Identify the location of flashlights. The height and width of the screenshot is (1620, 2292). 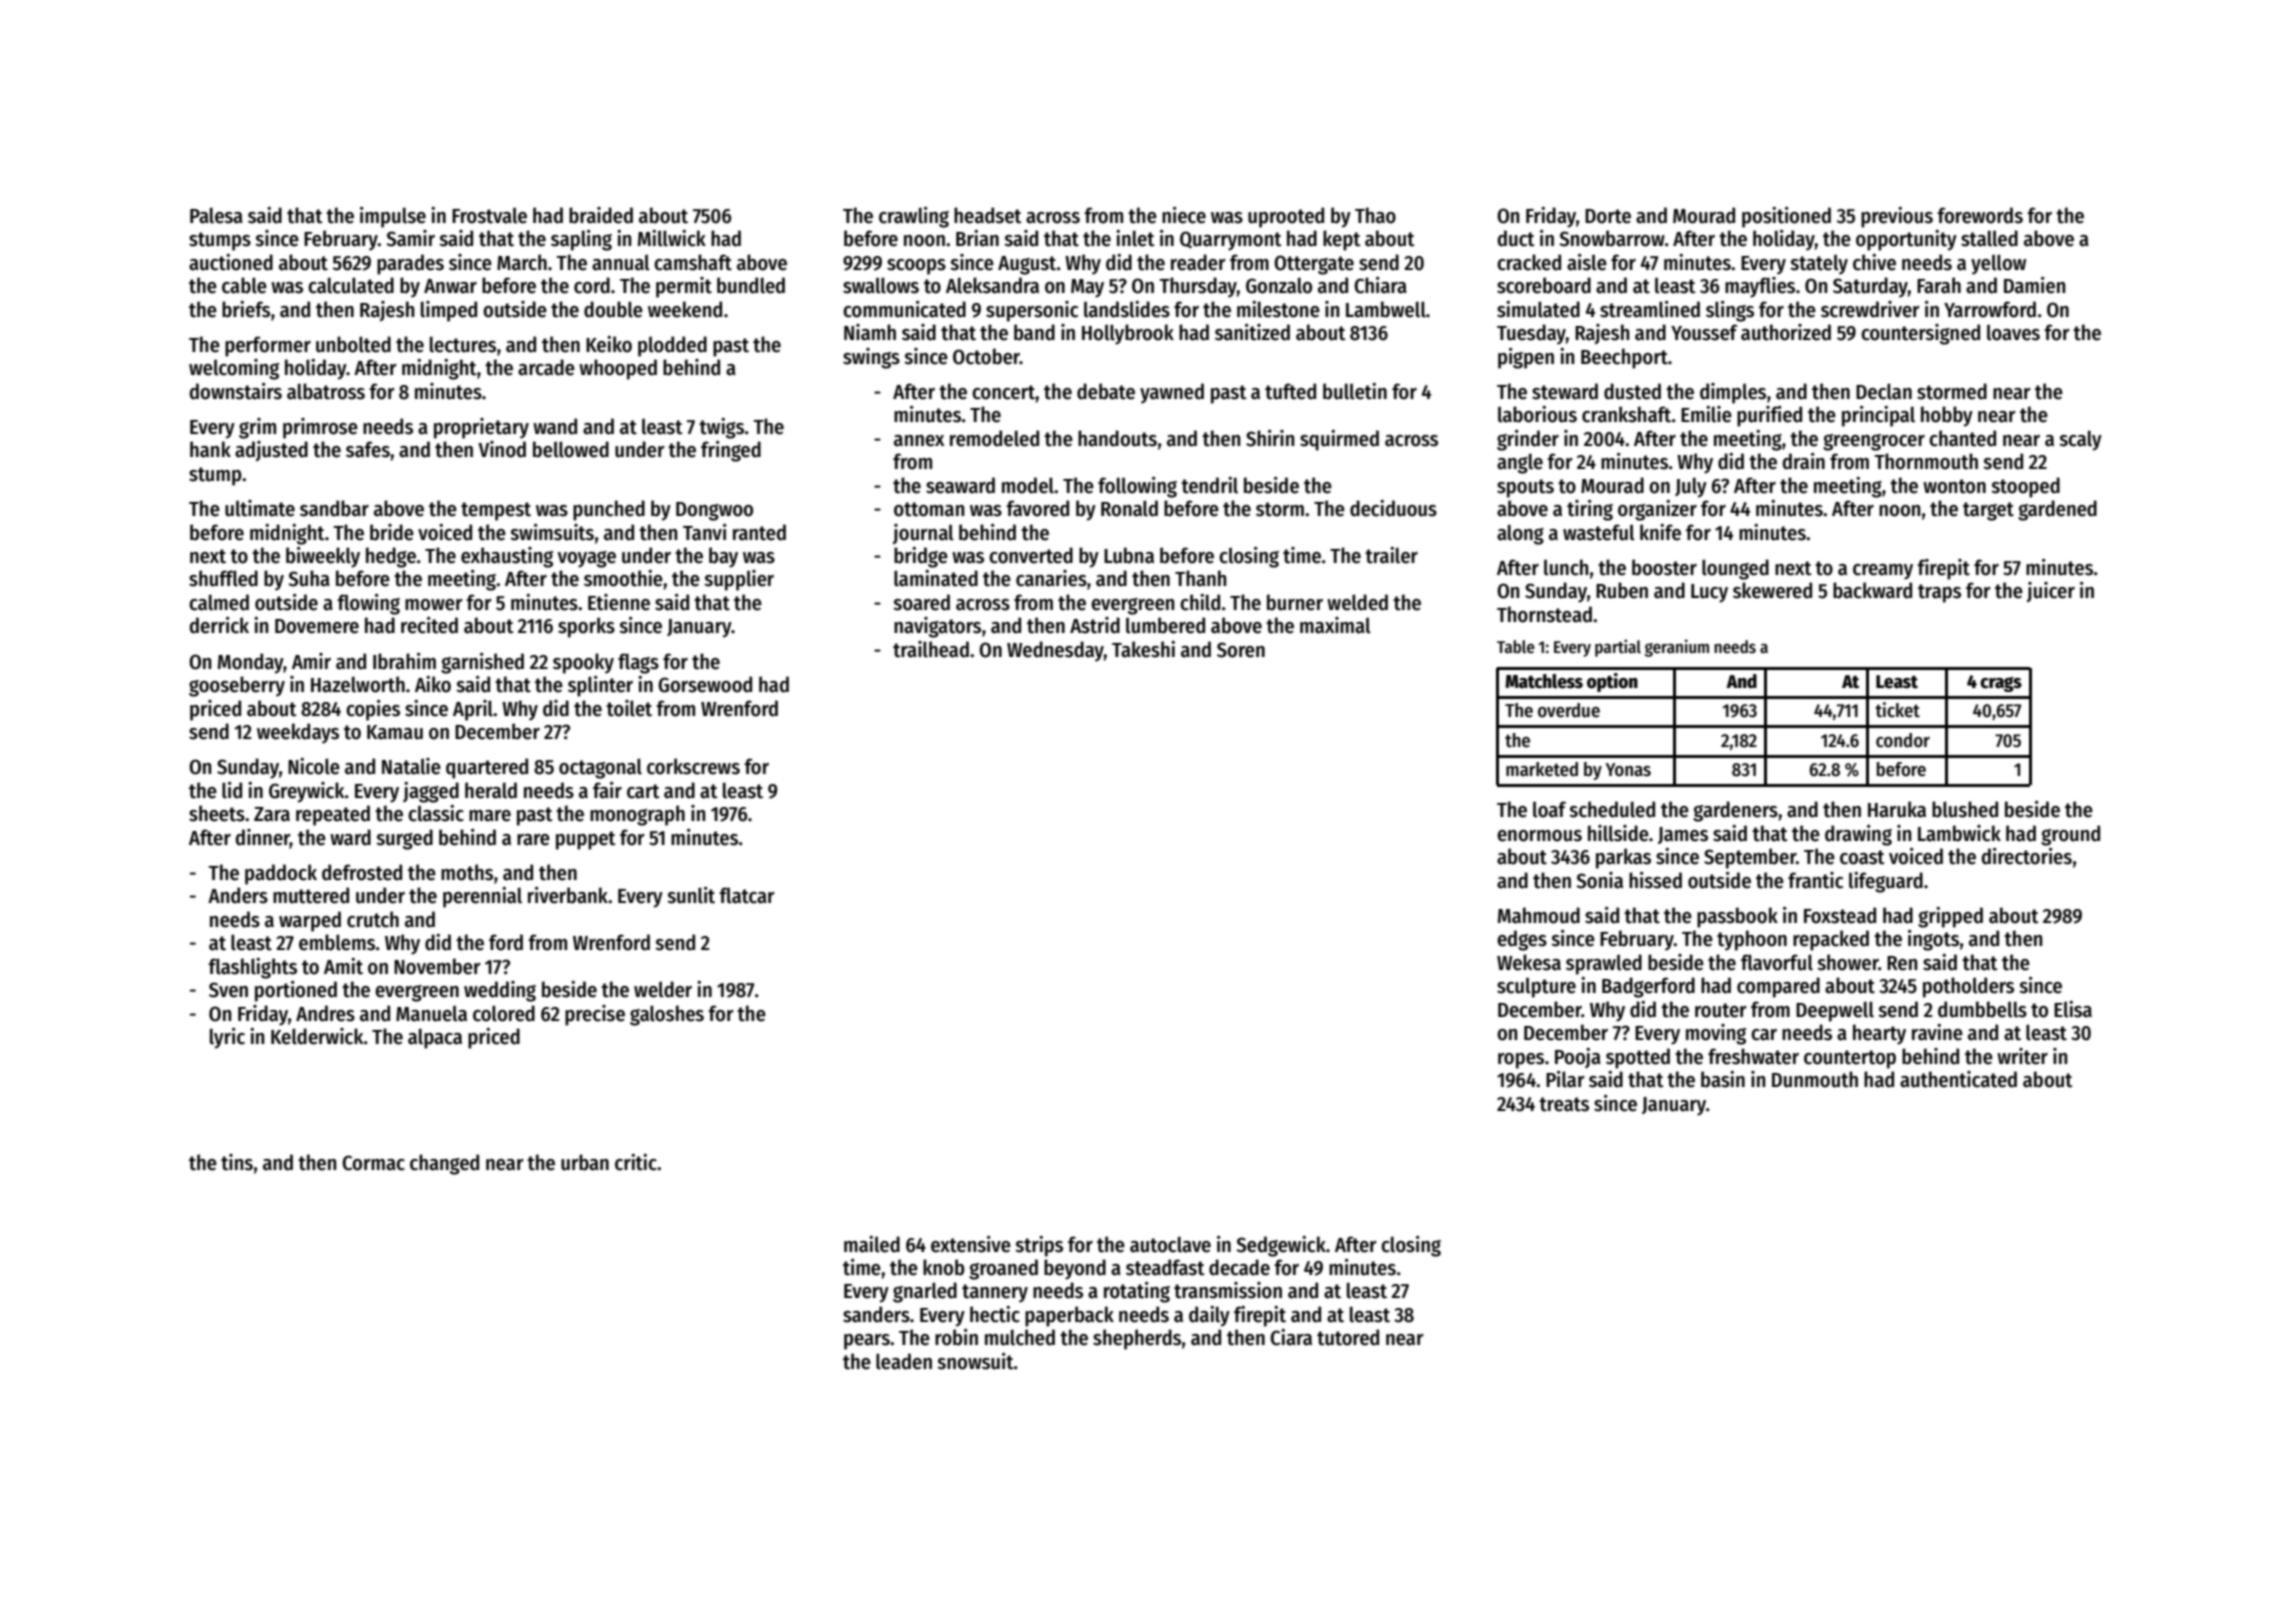
(252, 968).
